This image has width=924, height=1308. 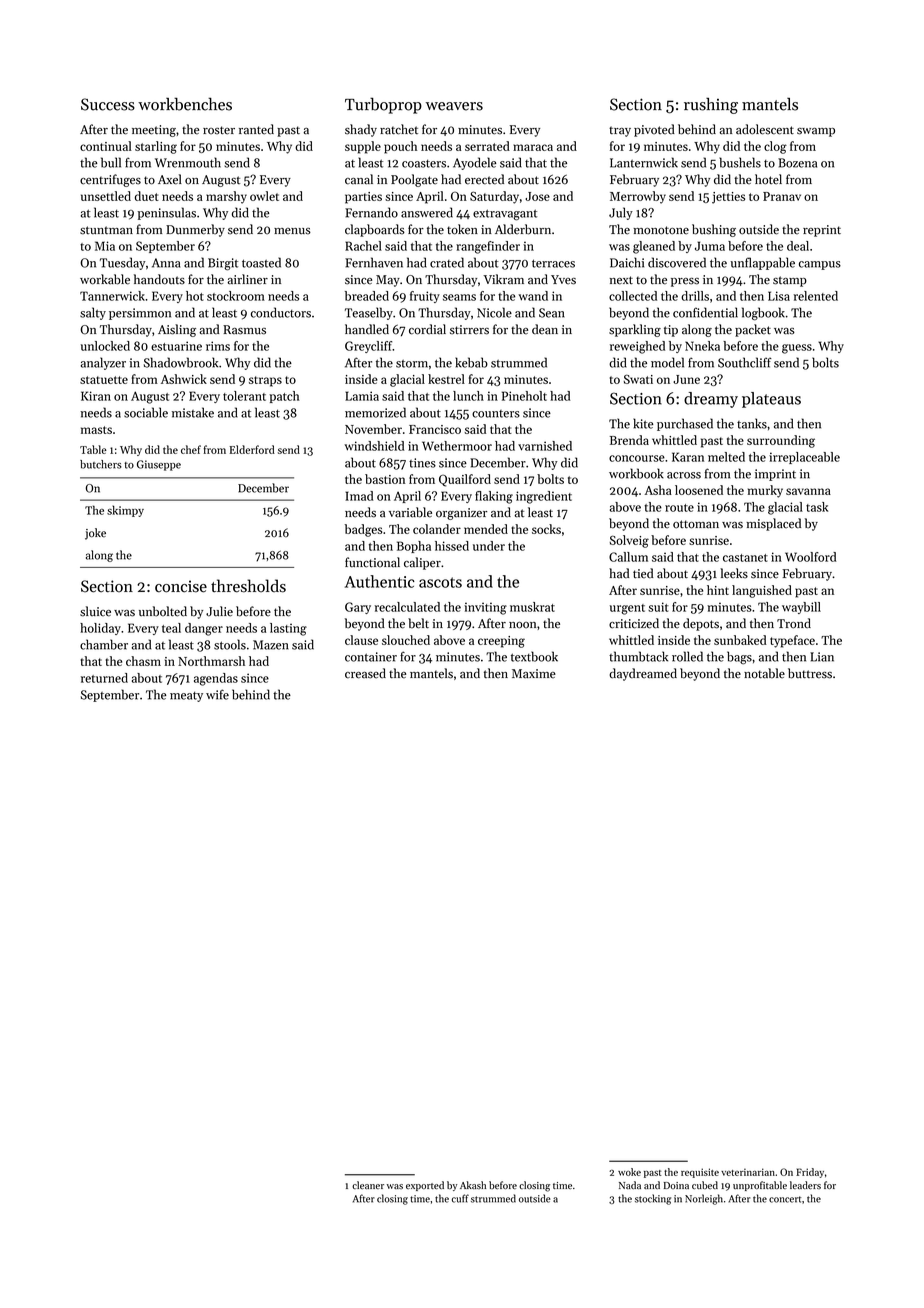 What do you see at coordinates (369, 313) in the image?
I see `Teaselby` at bounding box center [369, 313].
